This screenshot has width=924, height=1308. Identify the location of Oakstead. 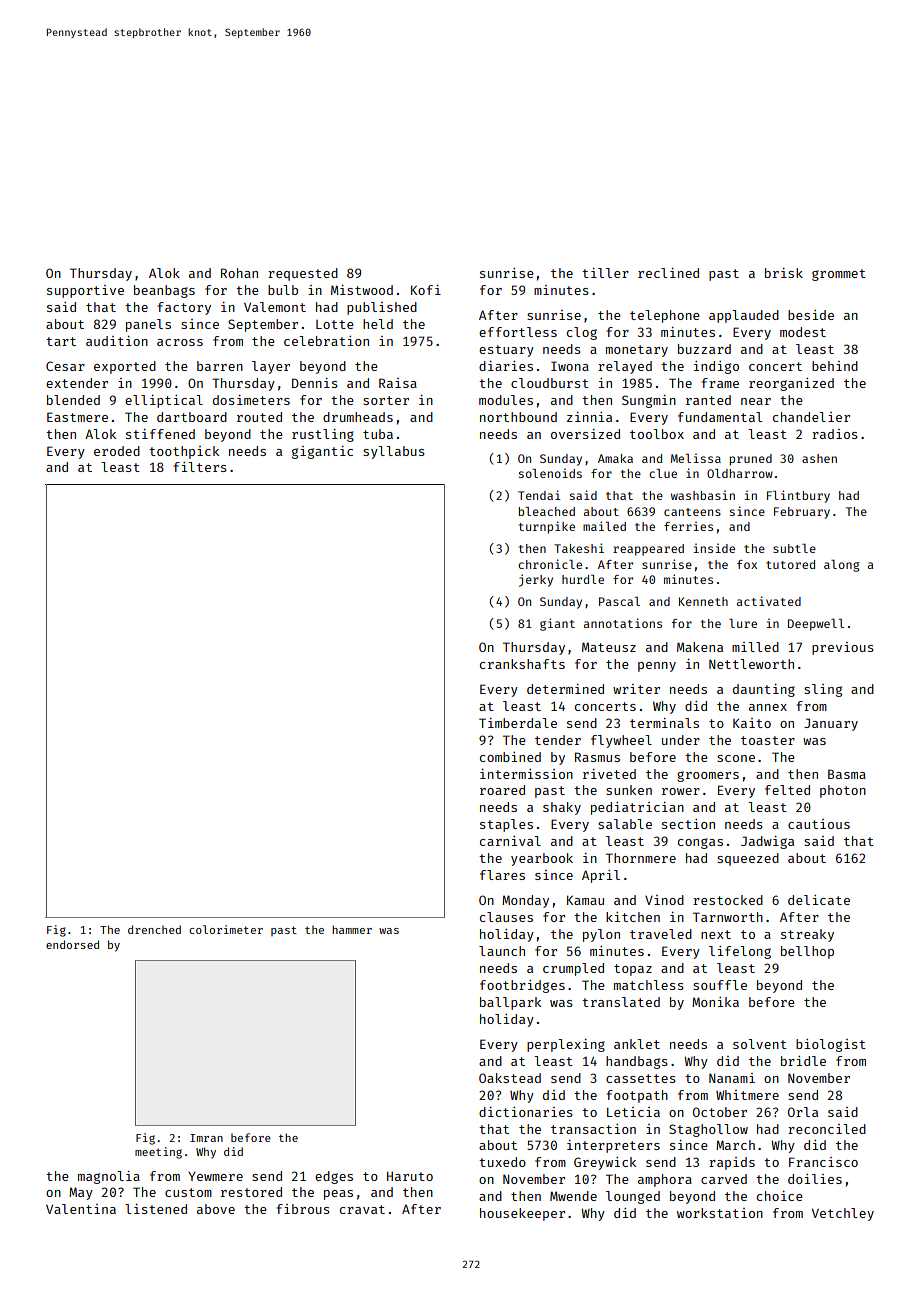
(510, 1078).
